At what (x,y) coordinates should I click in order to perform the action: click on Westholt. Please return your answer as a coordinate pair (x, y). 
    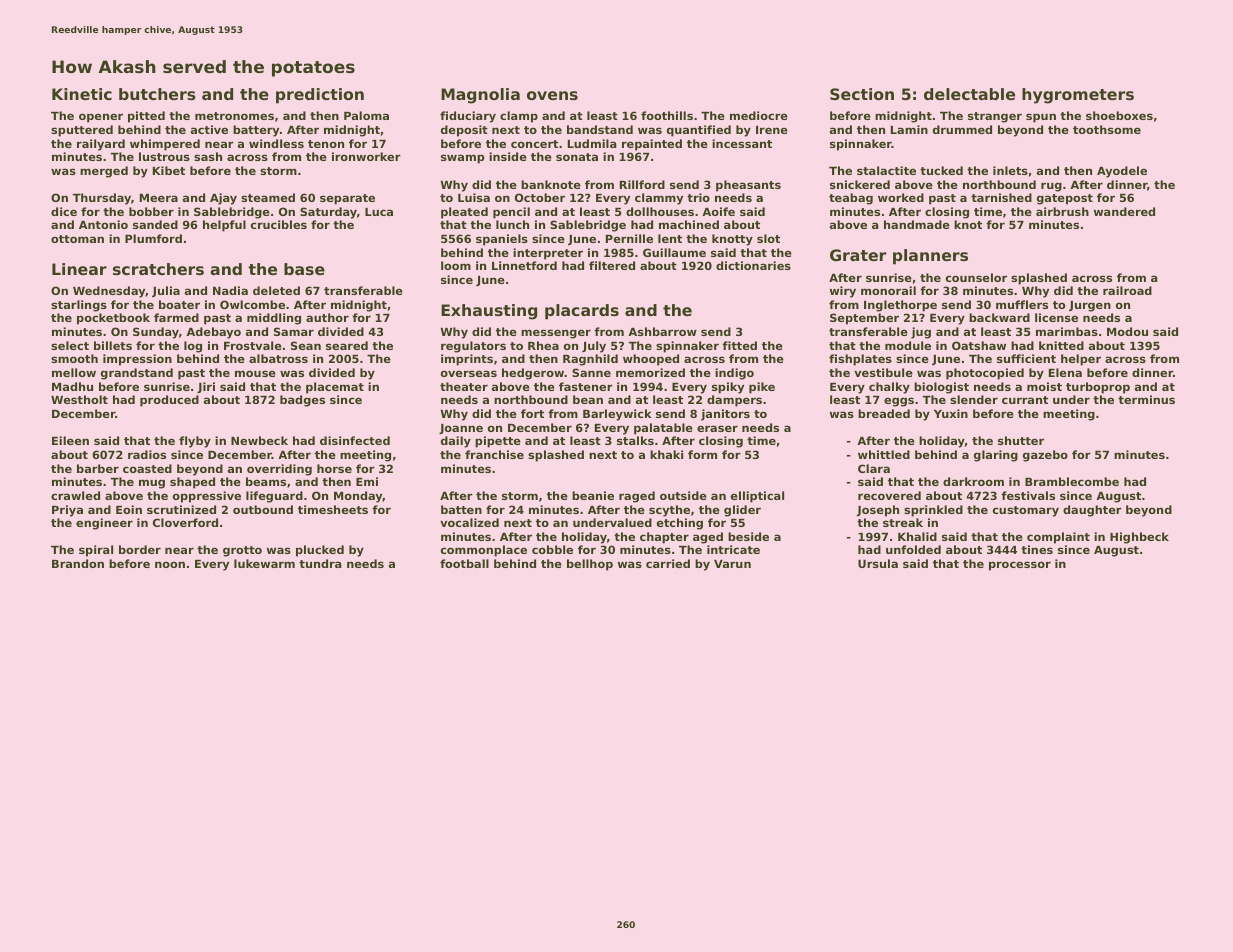
    Looking at the image, I should click on (79, 399).
